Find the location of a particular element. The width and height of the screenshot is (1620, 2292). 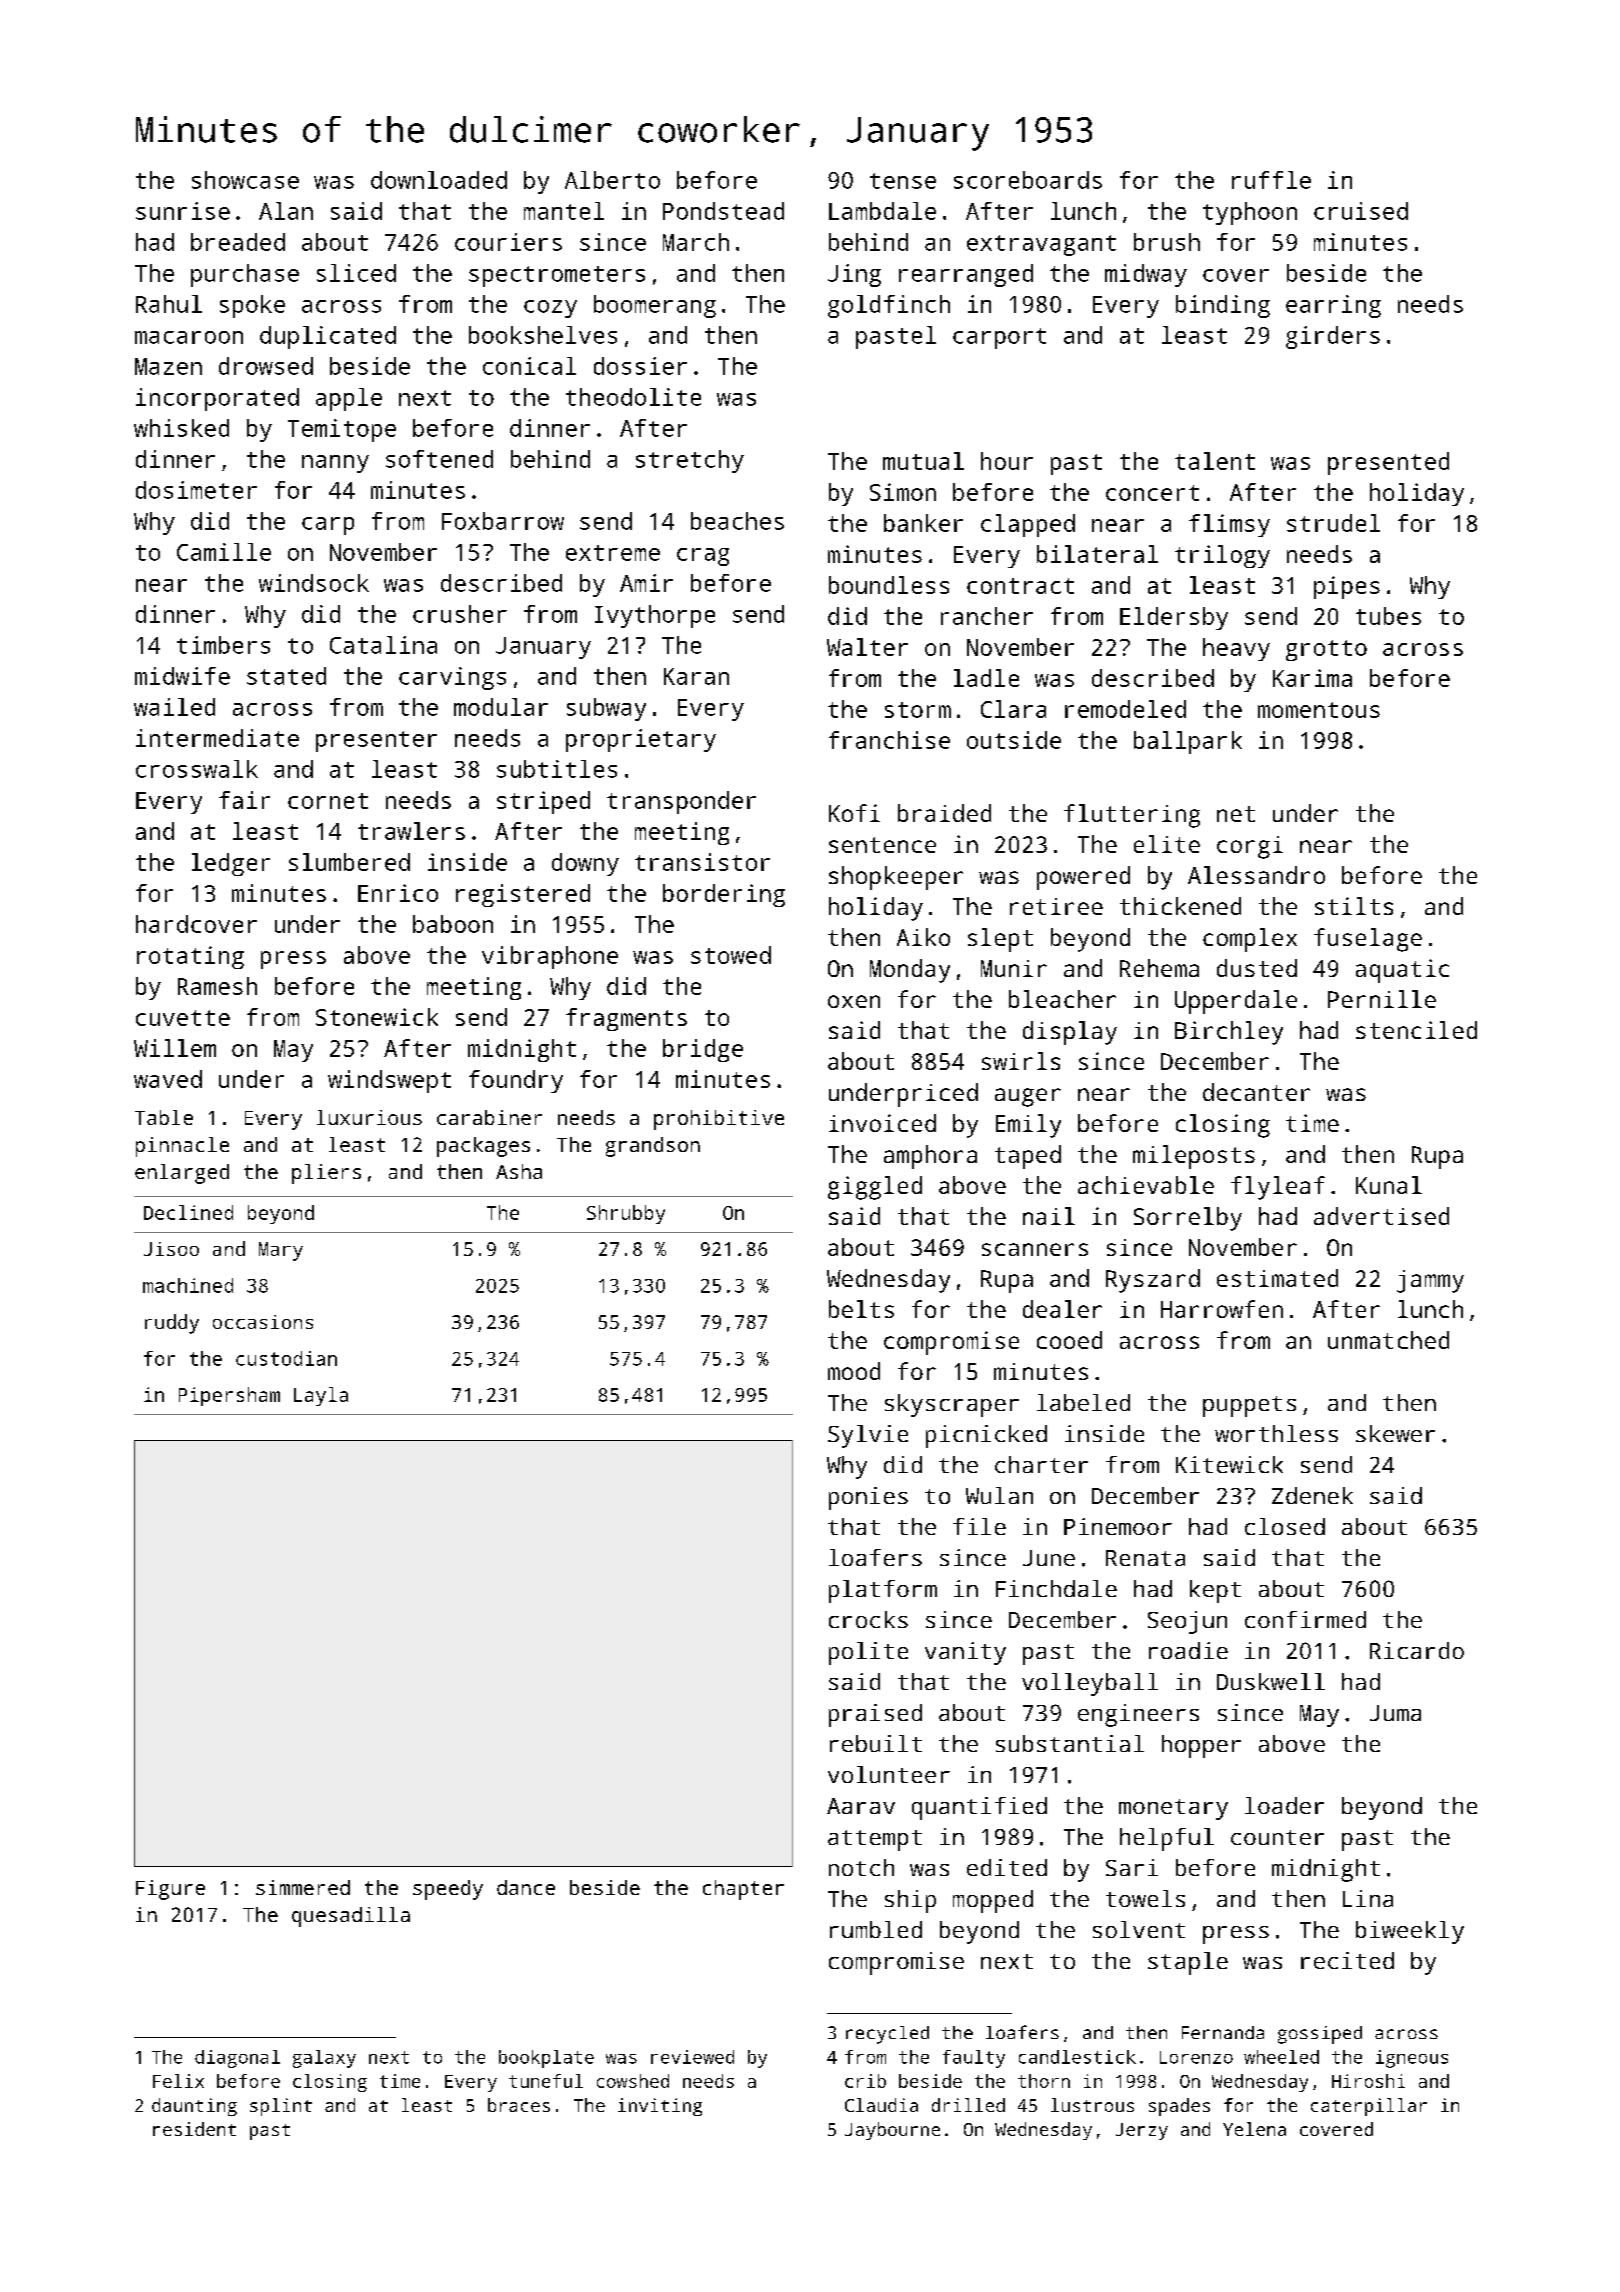

prohibitive is located at coordinates (719, 1120).
